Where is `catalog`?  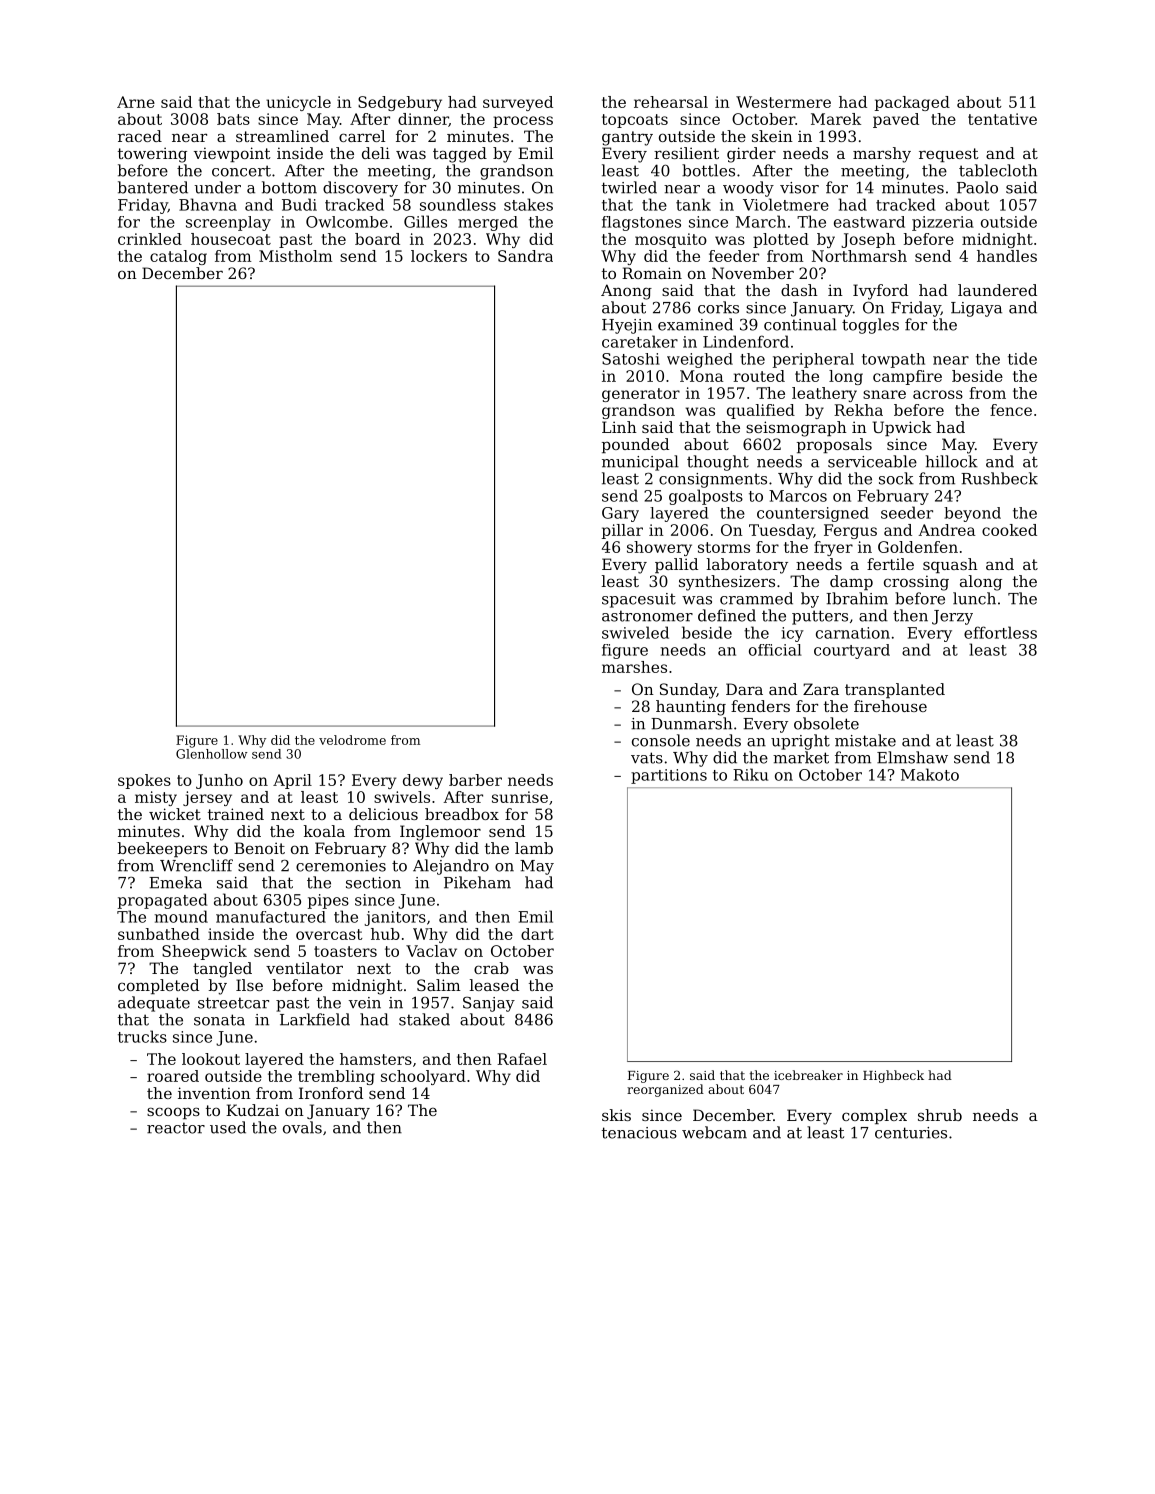
catalog is located at coordinates (178, 257).
